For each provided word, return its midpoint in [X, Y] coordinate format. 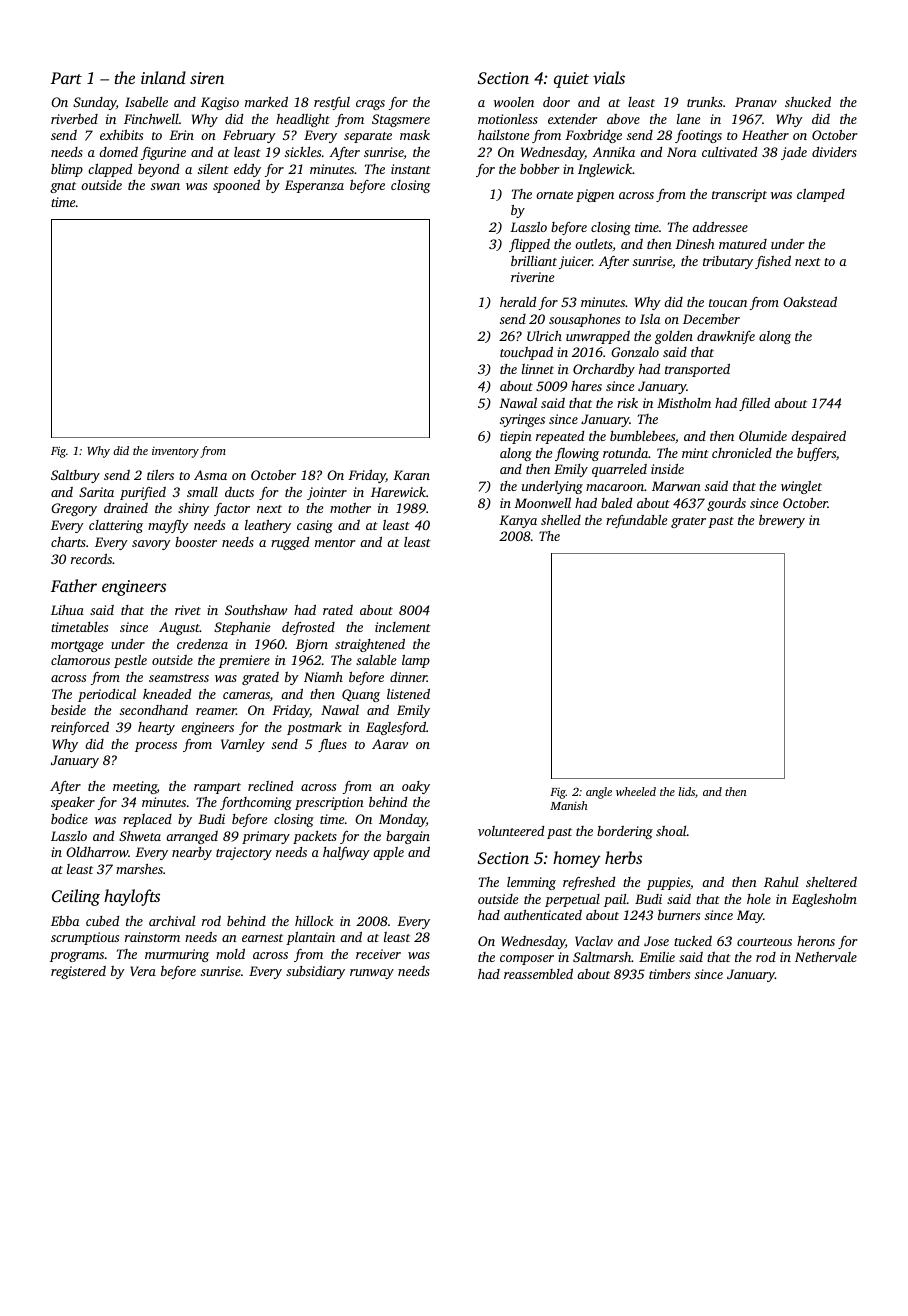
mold [230, 954]
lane [688, 119]
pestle [130, 661]
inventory [175, 452]
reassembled [538, 974]
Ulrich [544, 336]
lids [687, 791]
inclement [403, 627]
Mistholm [684, 403]
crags [370, 105]
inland [163, 77]
